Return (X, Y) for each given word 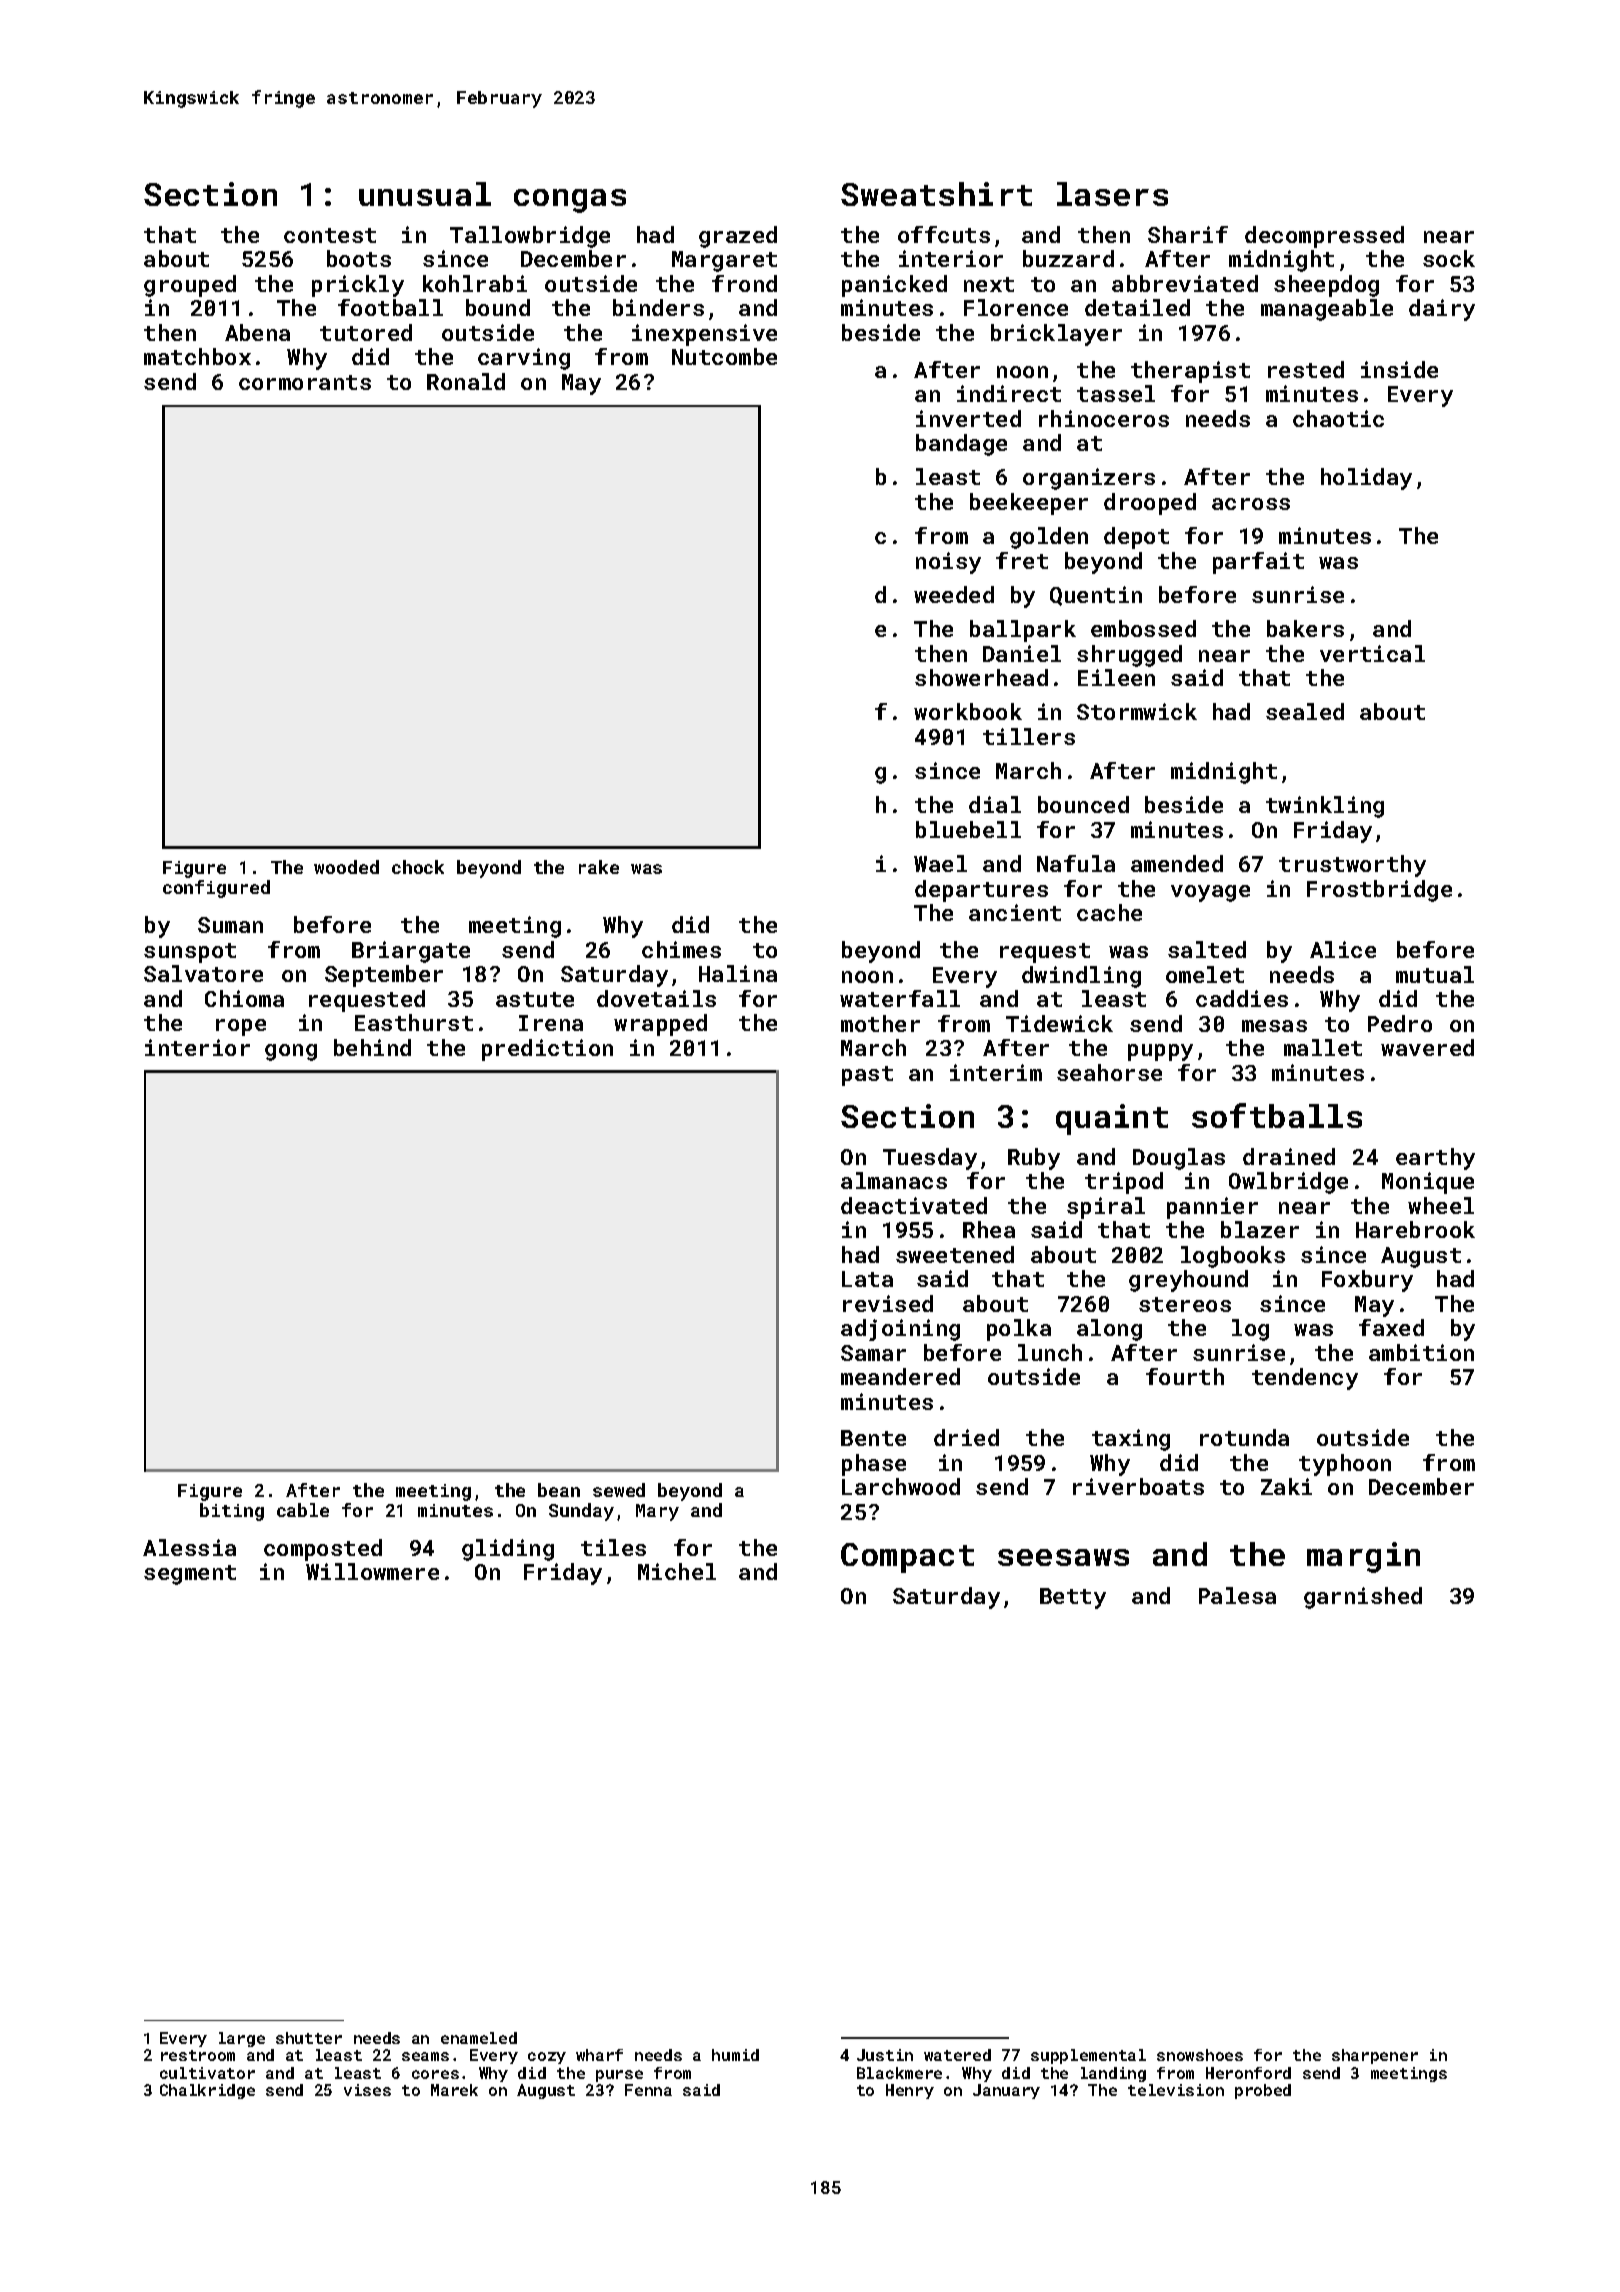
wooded (346, 867)
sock (1449, 258)
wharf (599, 2055)
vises (367, 2090)
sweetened (955, 1254)
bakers (1305, 628)
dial (995, 804)
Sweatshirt (936, 194)
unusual (425, 194)
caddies (1242, 998)
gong (291, 1052)
